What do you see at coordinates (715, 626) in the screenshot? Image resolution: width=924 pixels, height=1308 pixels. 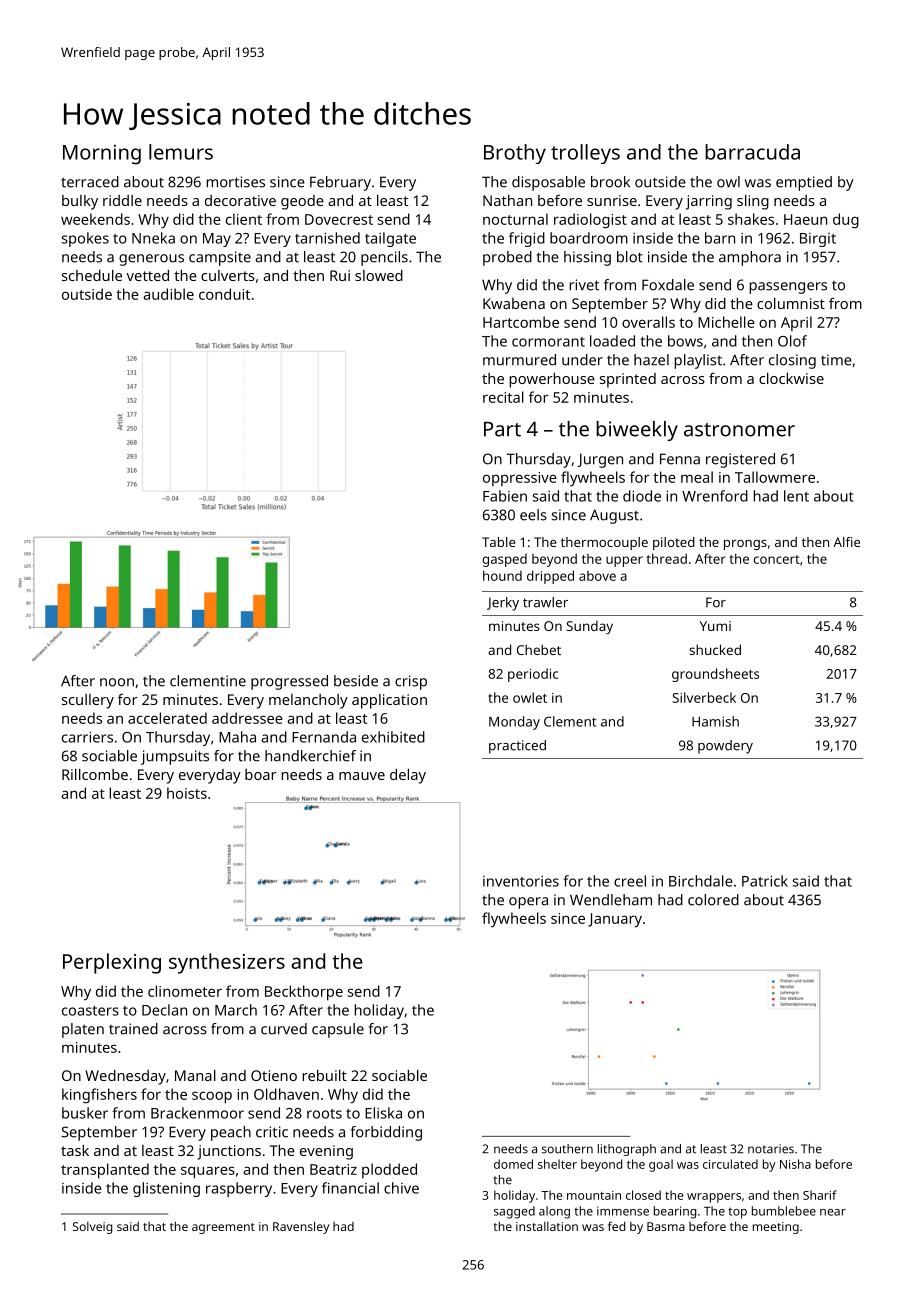 I see `Yumi` at bounding box center [715, 626].
